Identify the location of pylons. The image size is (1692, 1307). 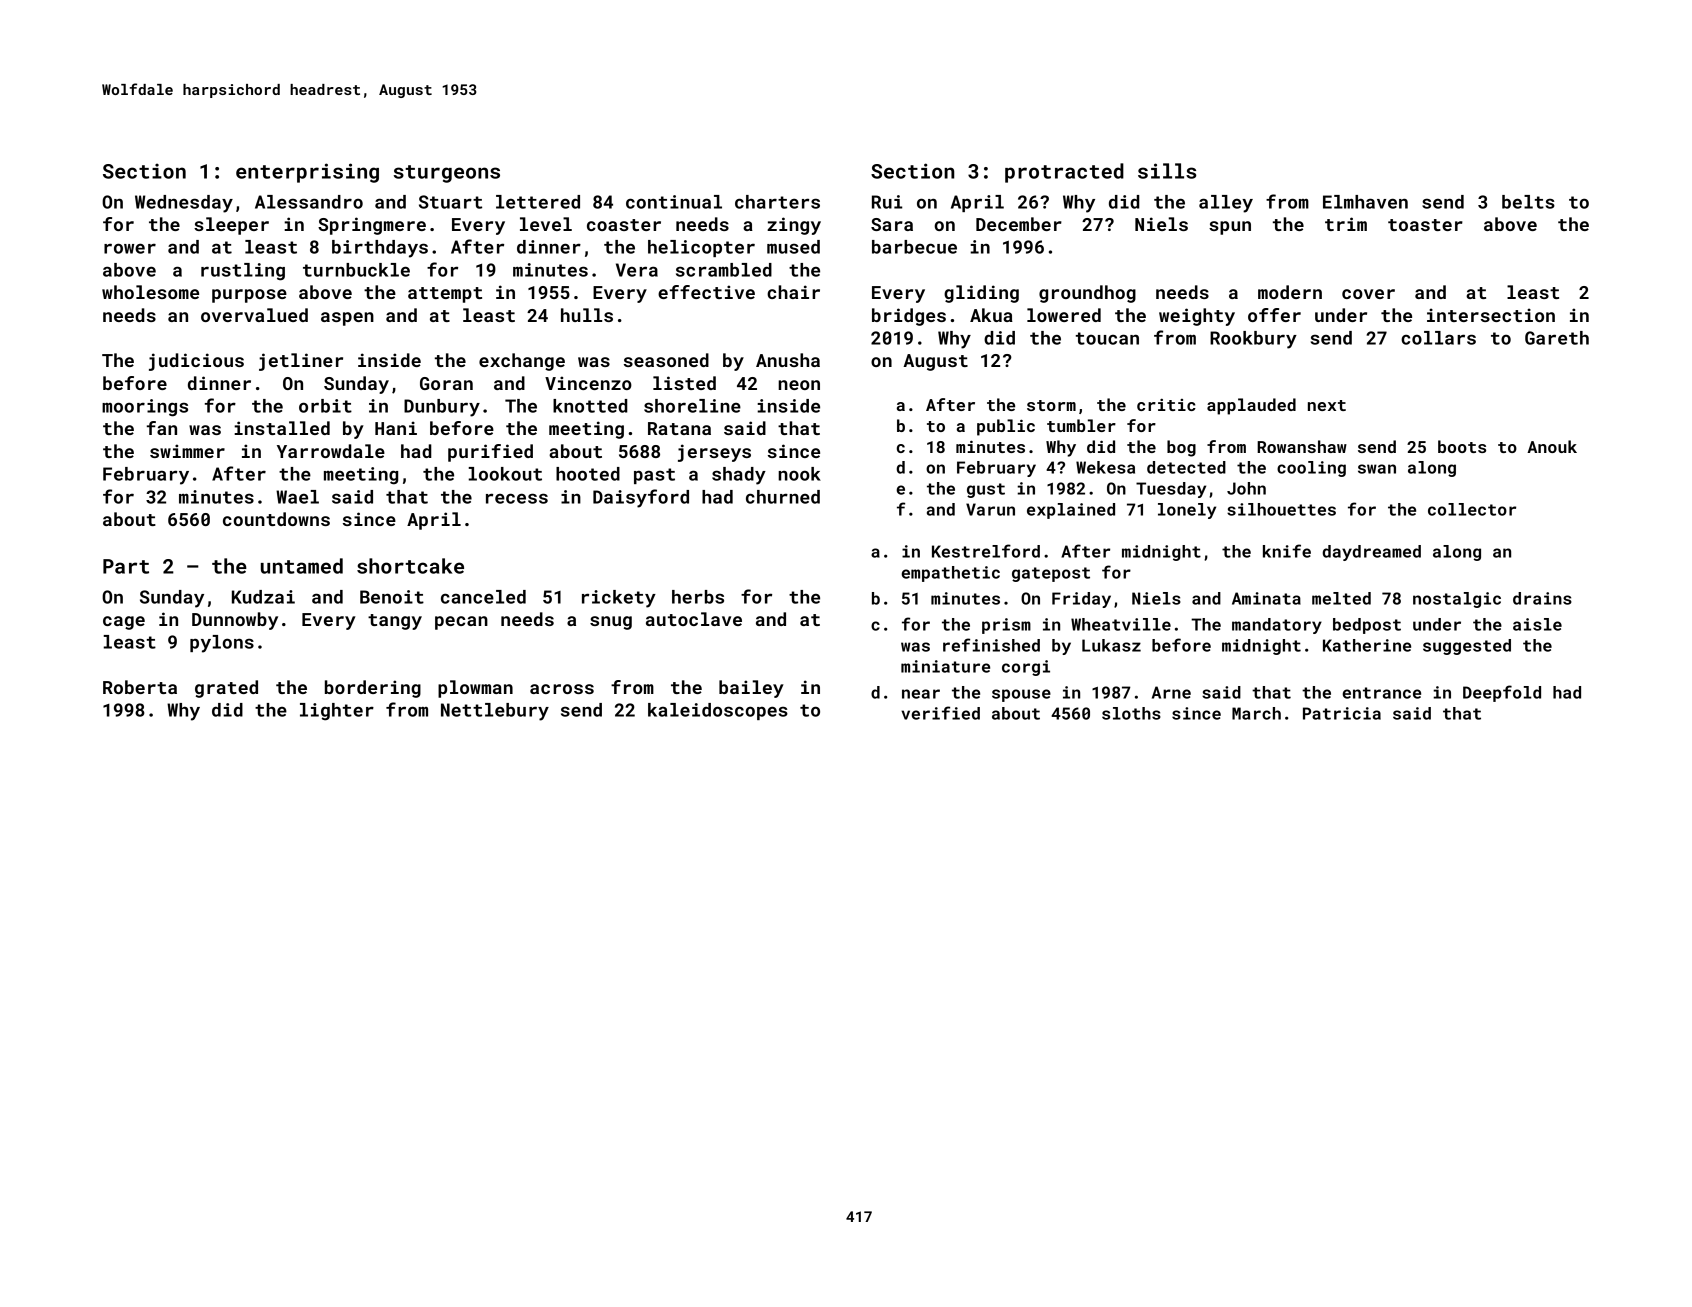
(222, 644).
